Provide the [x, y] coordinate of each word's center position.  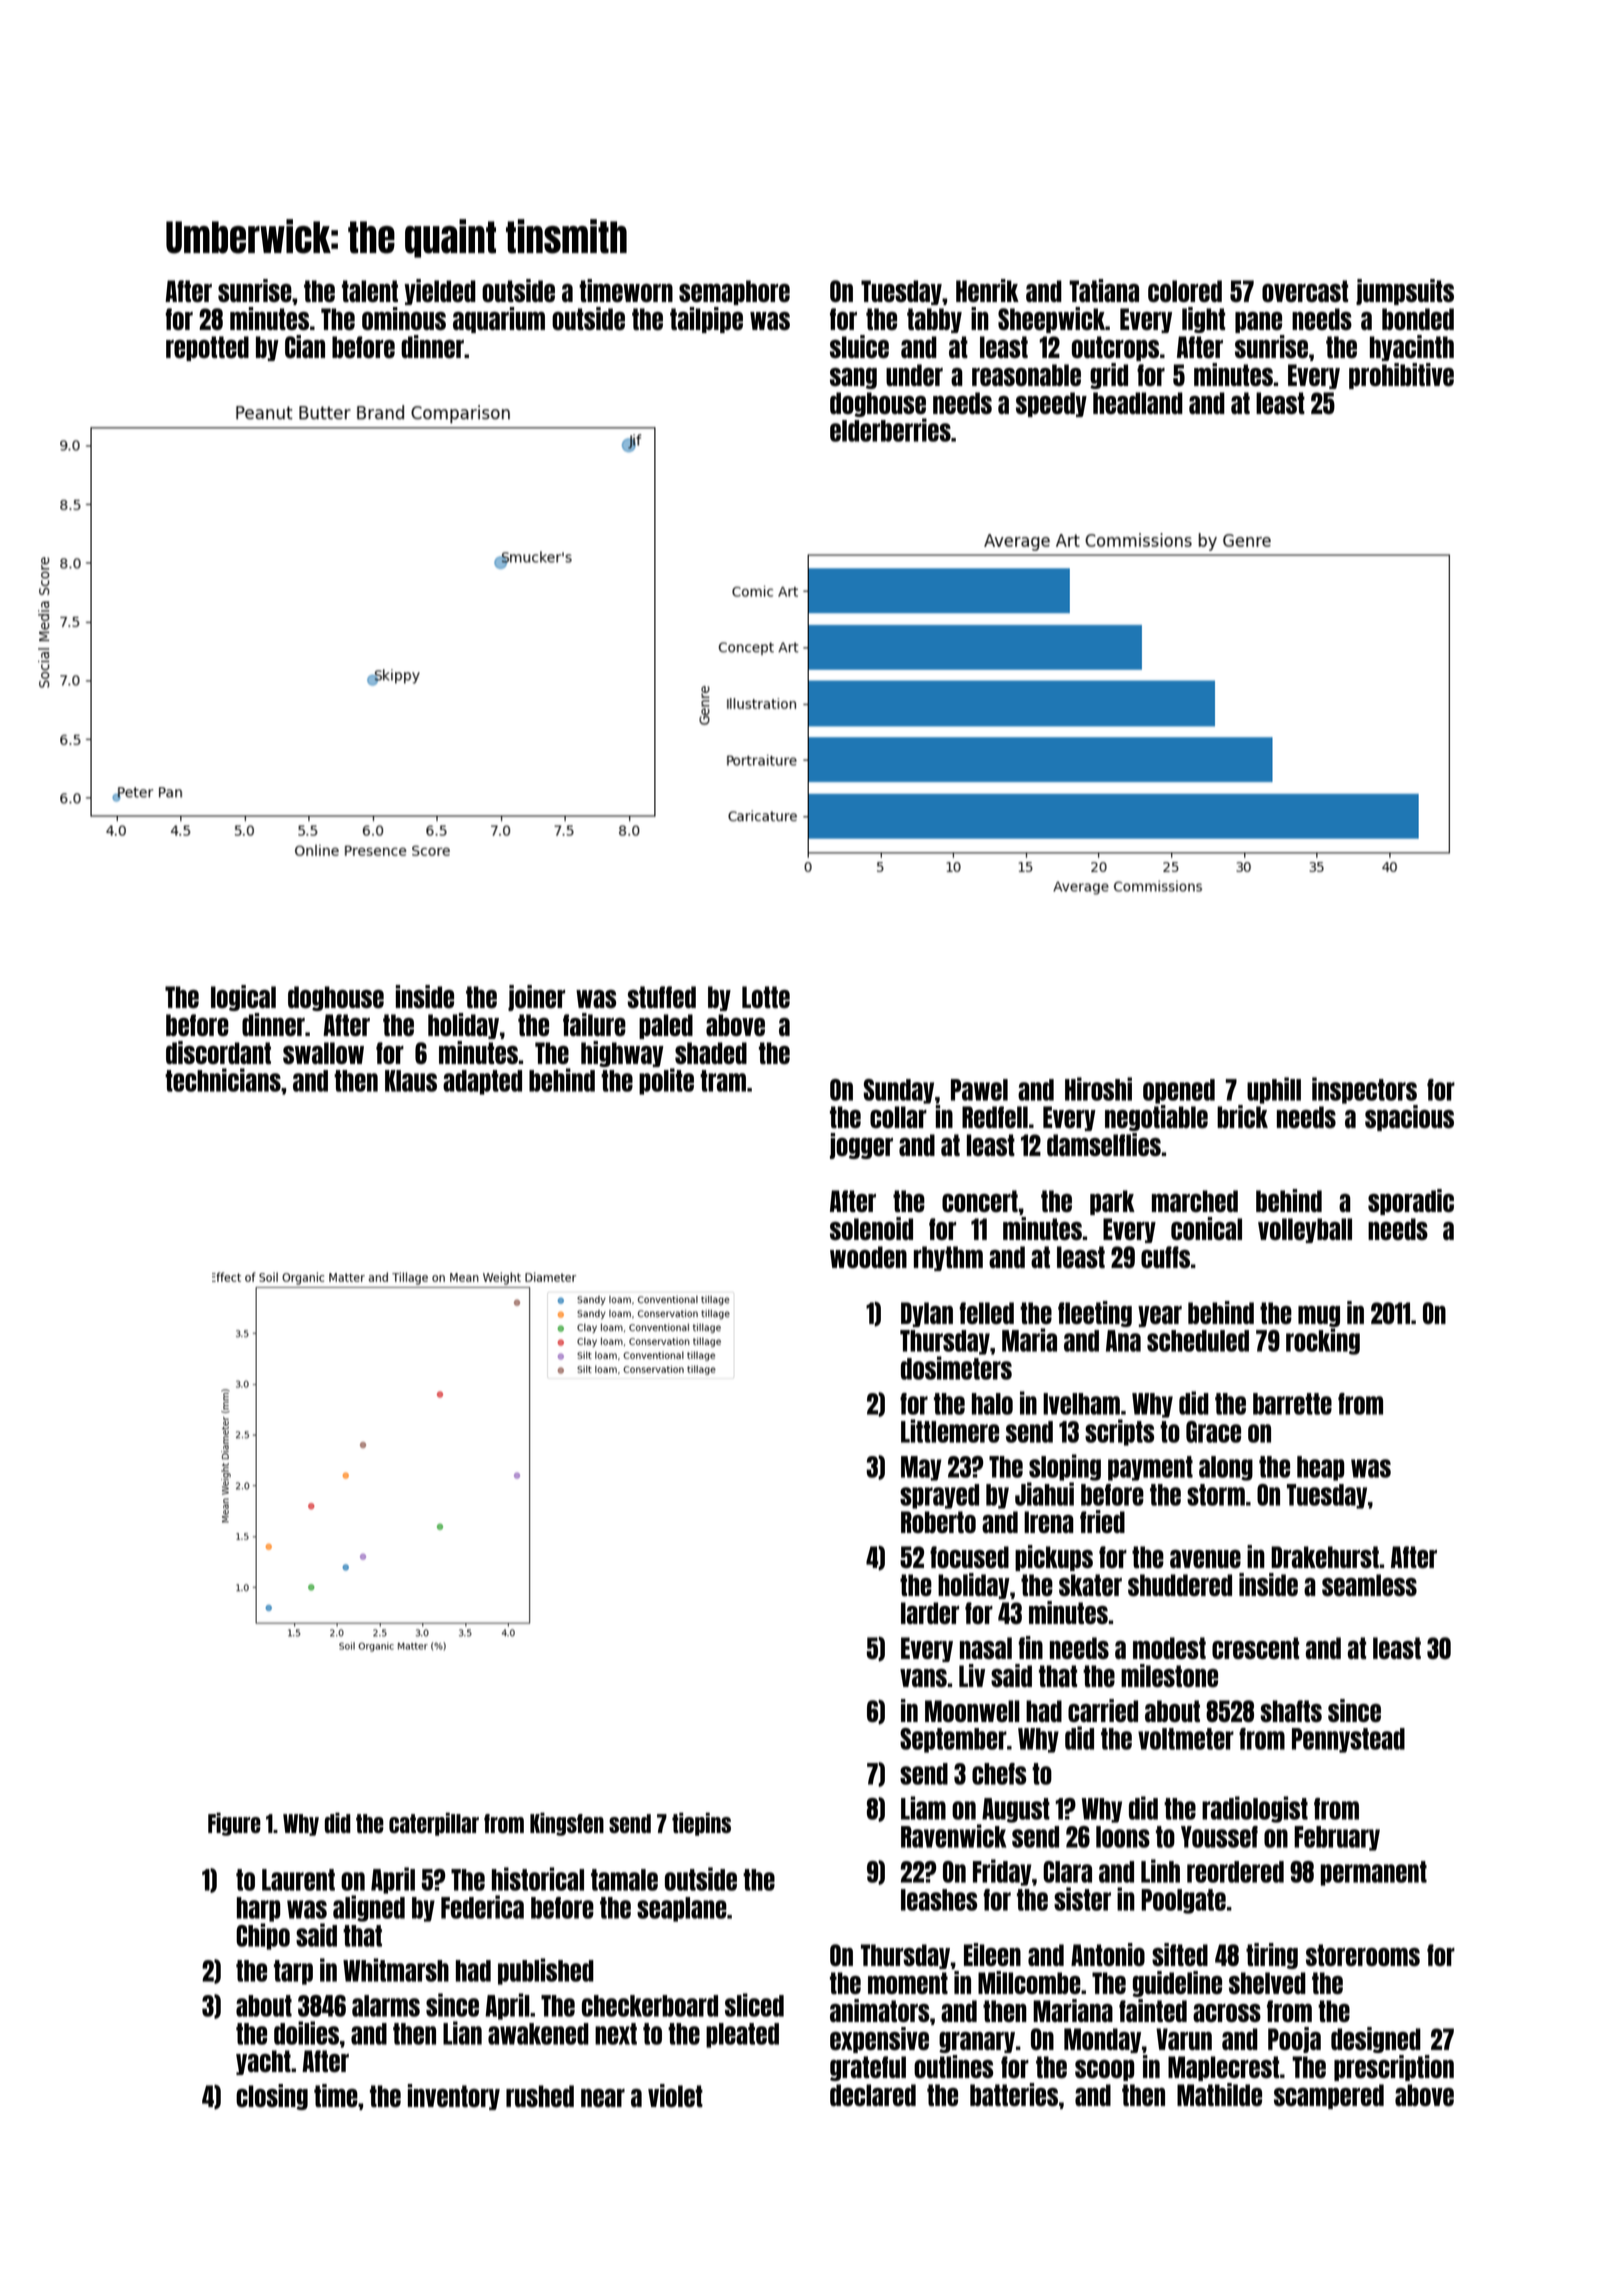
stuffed [661, 997]
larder [930, 1613]
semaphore [734, 292]
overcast [1305, 291]
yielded [440, 292]
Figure [234, 1824]
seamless [1369, 1585]
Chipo [263, 1936]
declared [873, 2095]
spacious [1409, 1118]
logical [243, 998]
